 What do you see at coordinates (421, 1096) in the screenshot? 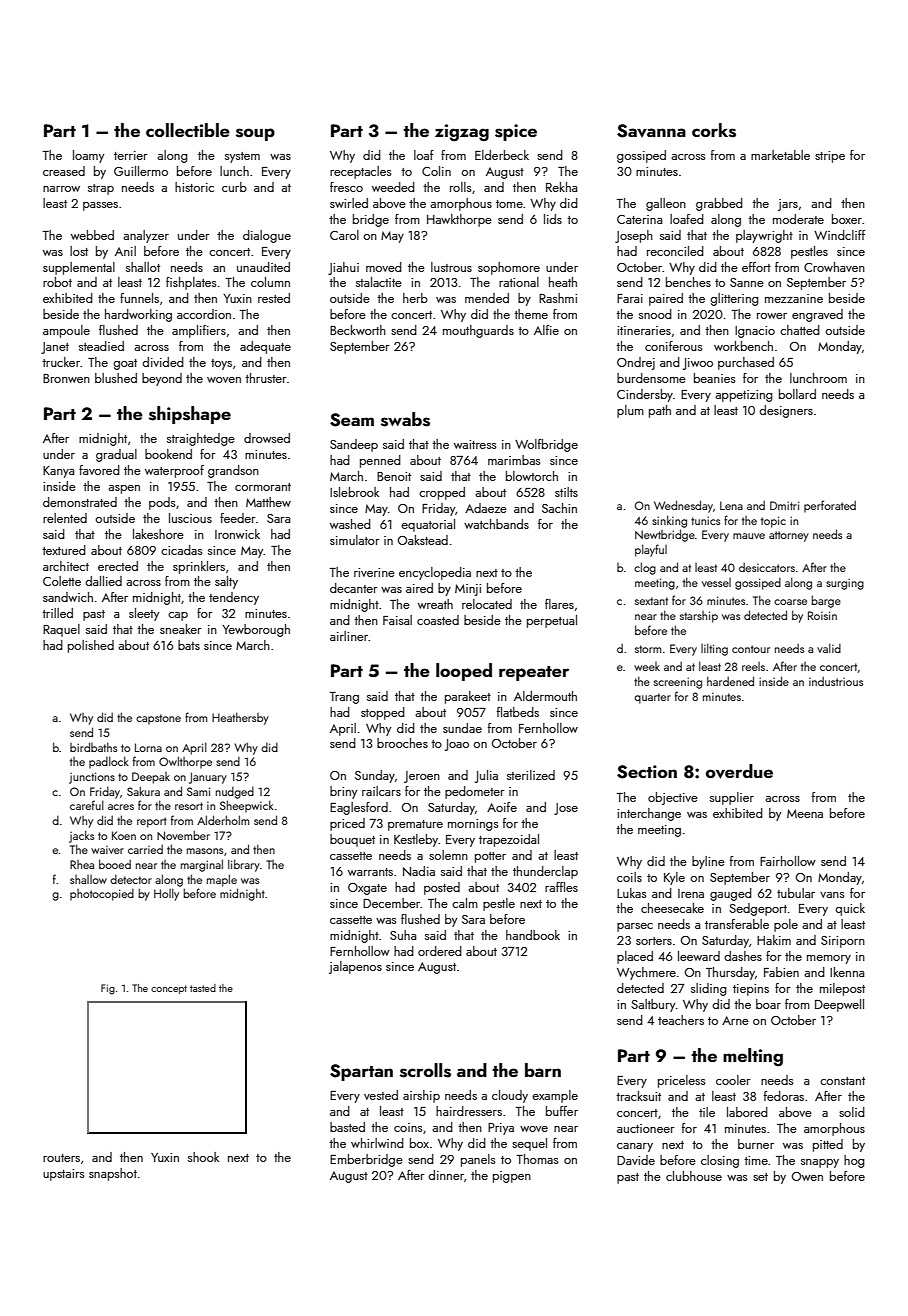
I see `airship` at bounding box center [421, 1096].
